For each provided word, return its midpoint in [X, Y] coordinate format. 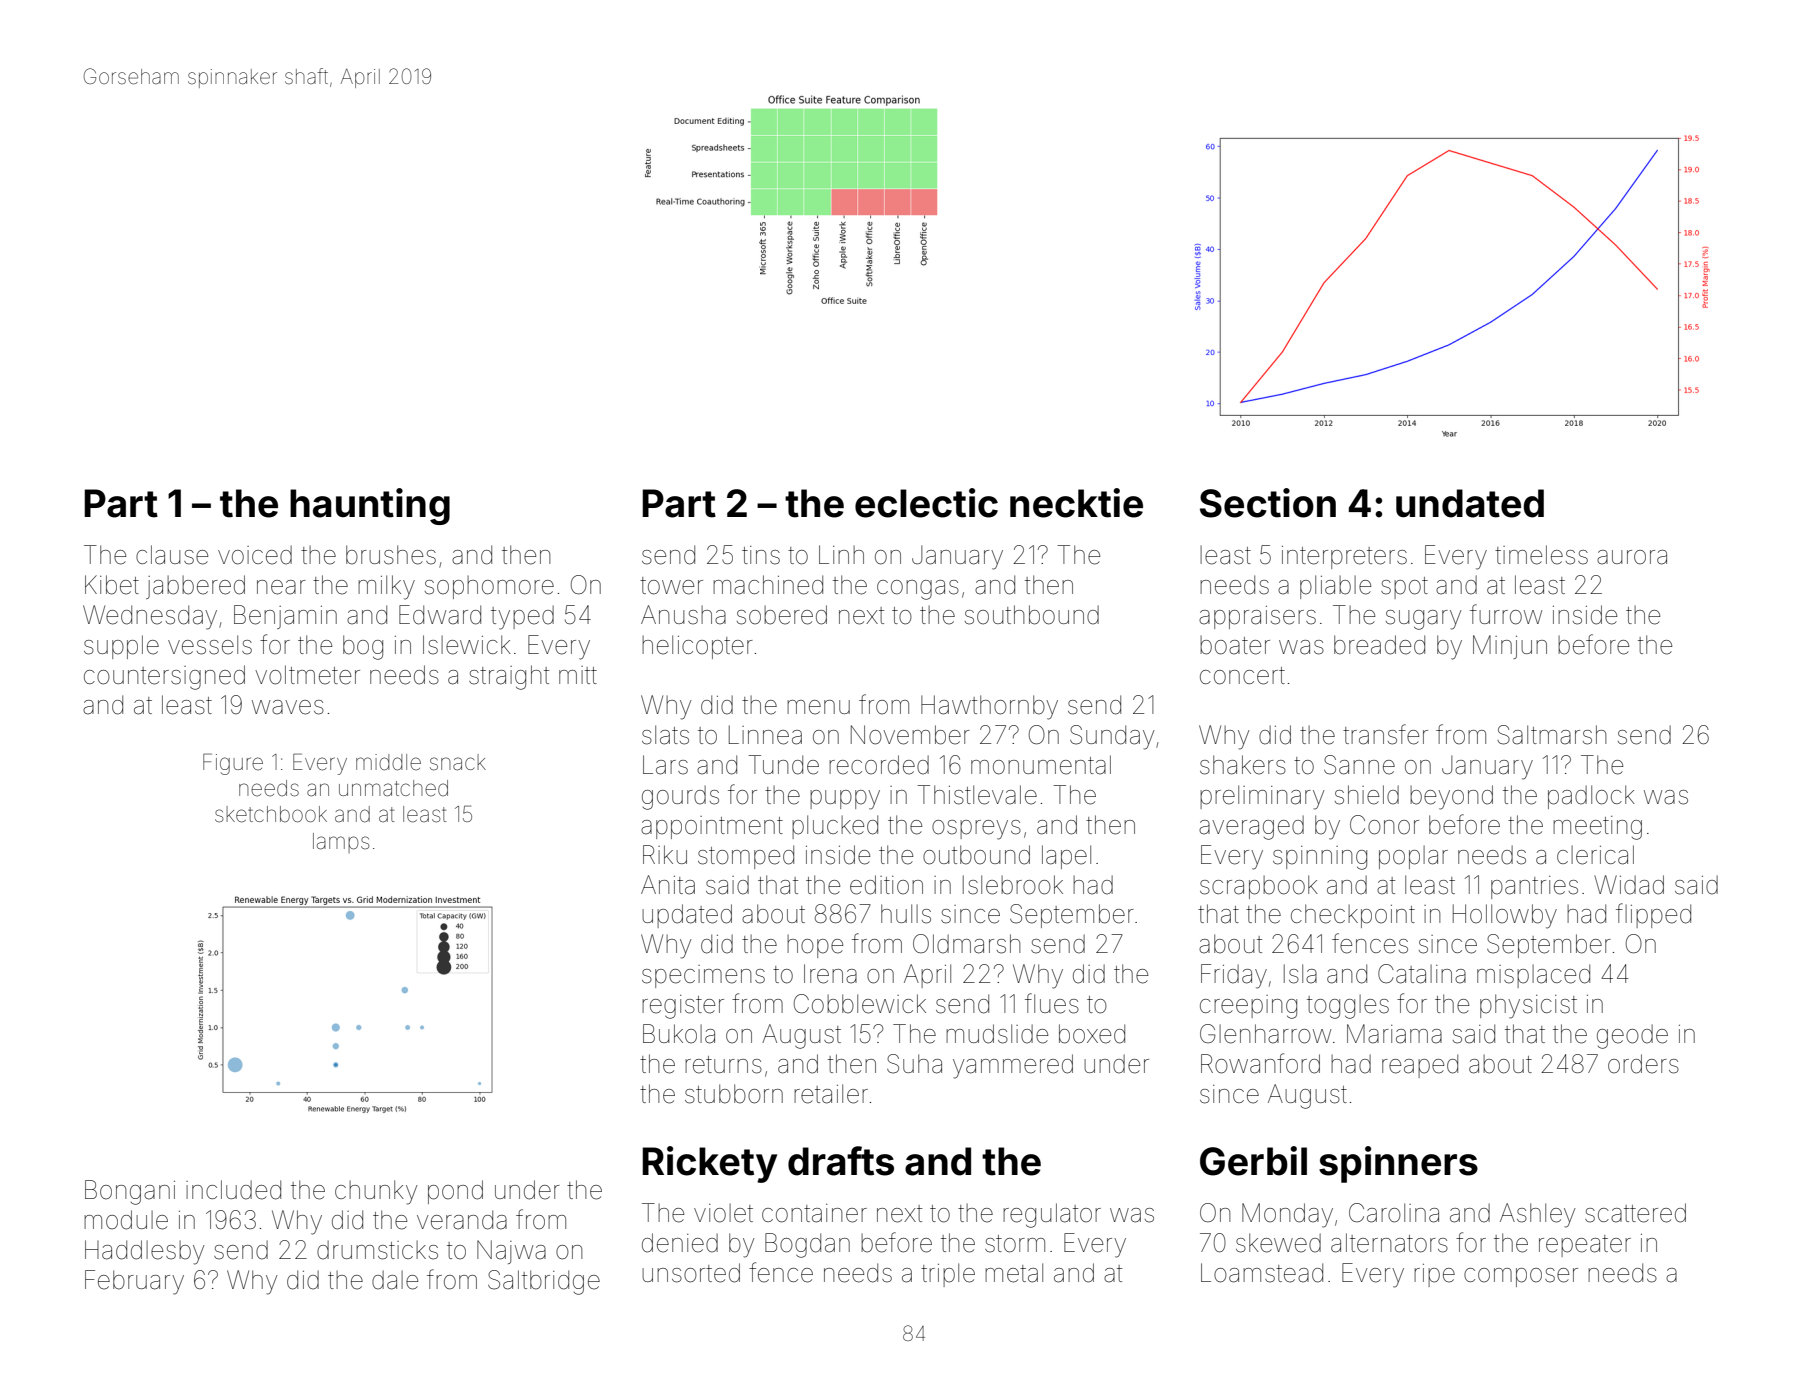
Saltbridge [544, 1282]
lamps [341, 843]
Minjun [1510, 647]
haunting [370, 506]
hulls [906, 914]
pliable [1335, 587]
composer [1521, 1277]
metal [1014, 1273]
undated [1470, 503]
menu [818, 707]
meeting [1597, 828]
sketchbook [271, 814]
